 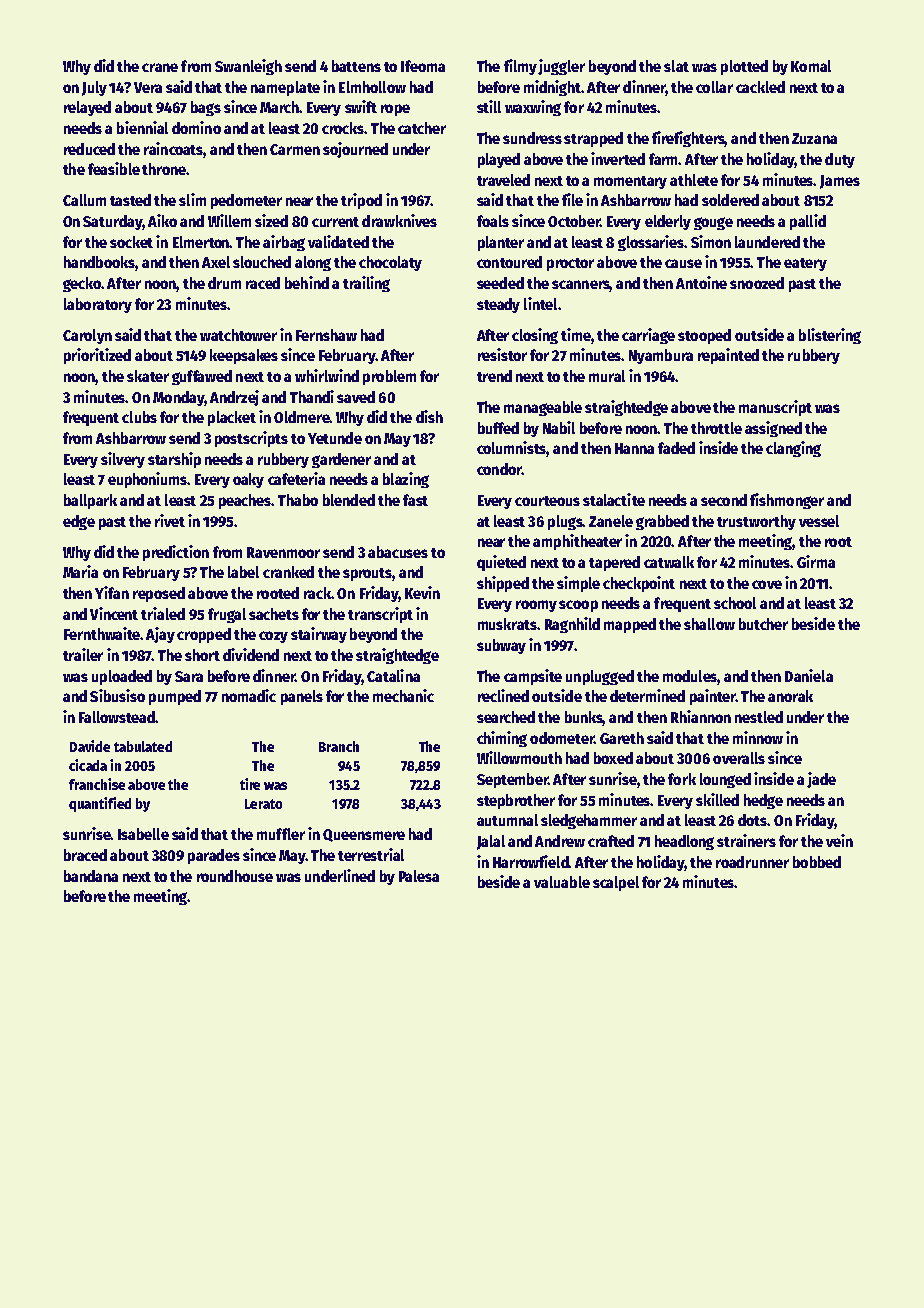 I want to click on stooped, so click(x=704, y=336).
